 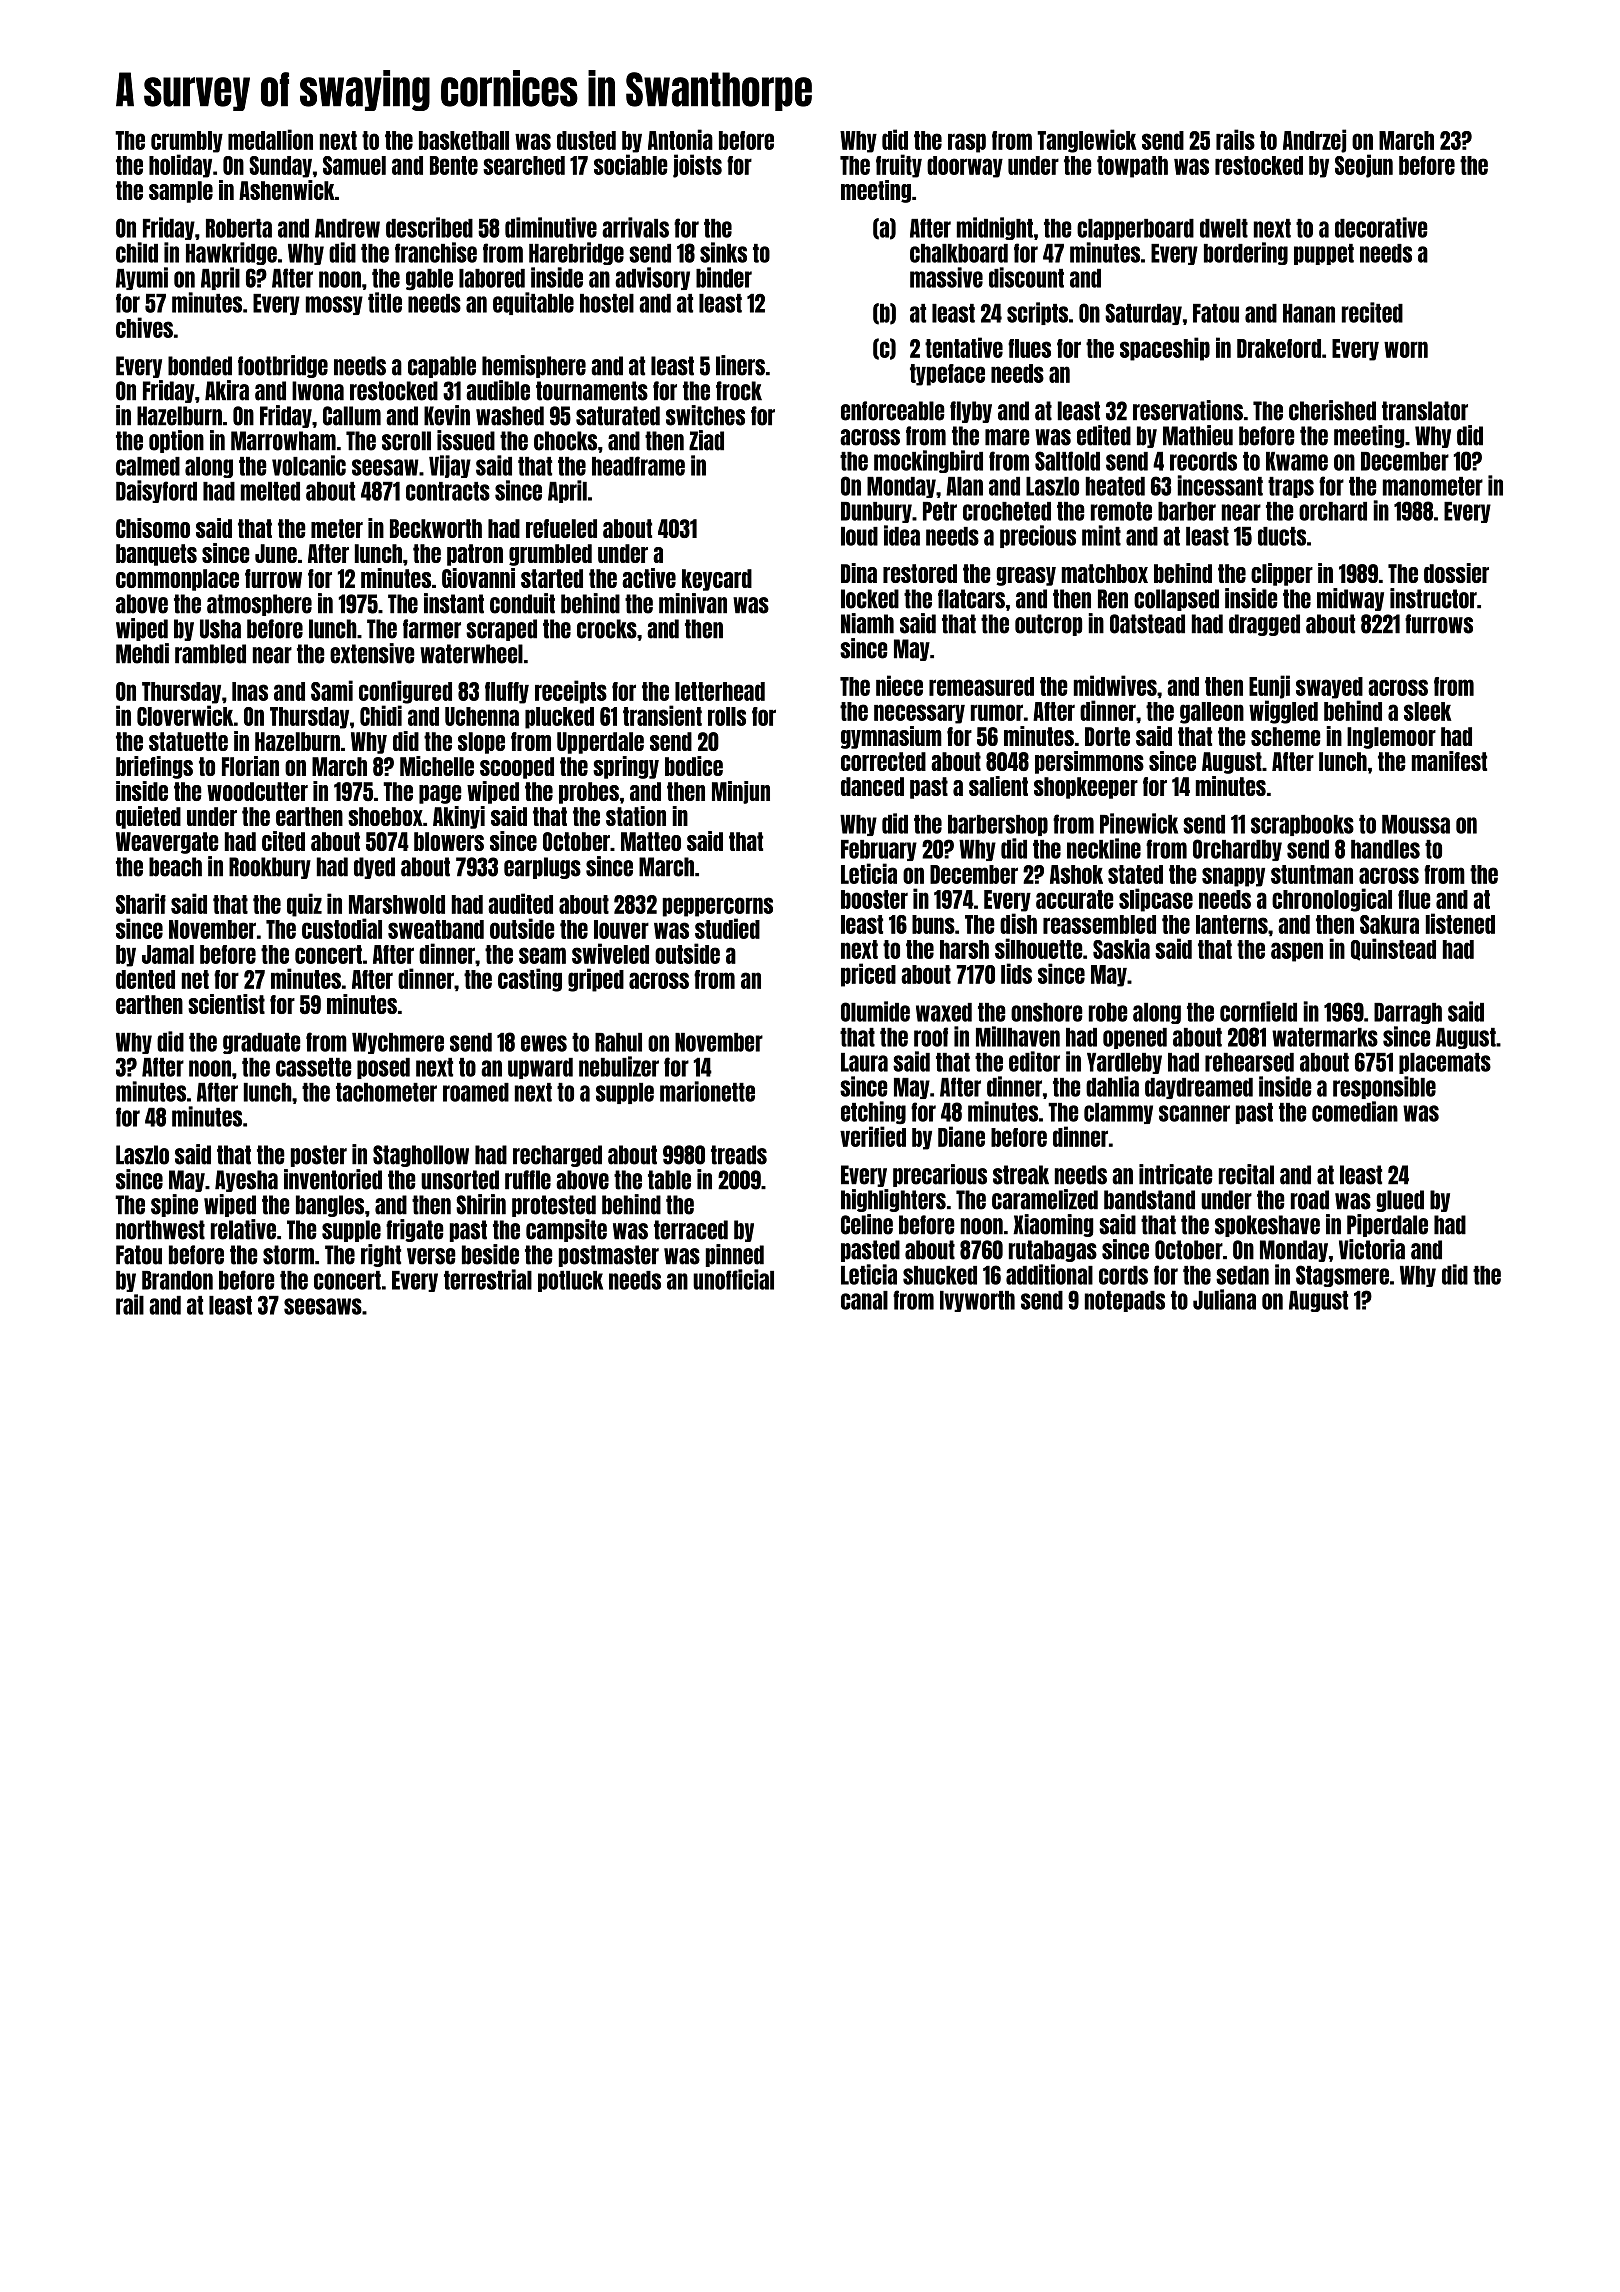 I want to click on Marrowham, so click(x=283, y=441).
